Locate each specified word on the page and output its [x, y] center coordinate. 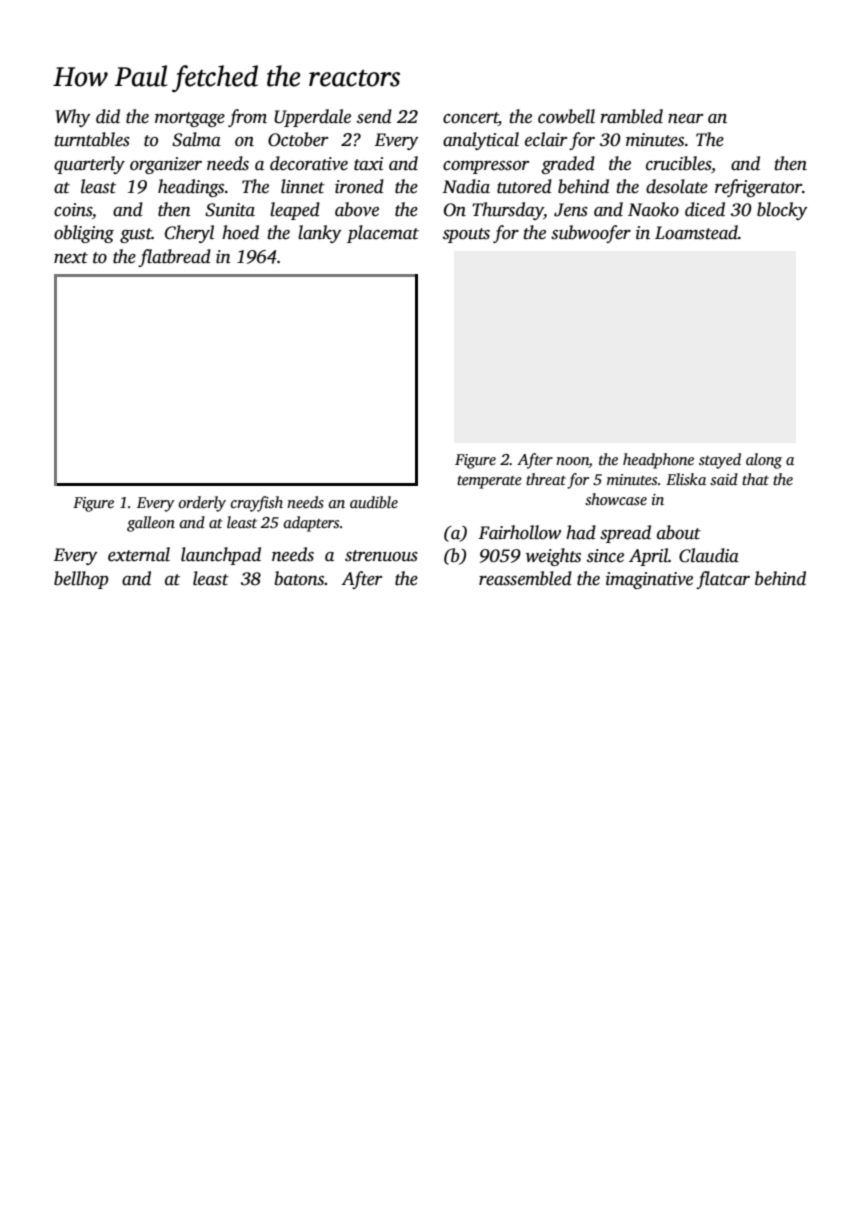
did [108, 116]
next [71, 258]
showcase [616, 499]
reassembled [525, 578]
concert [471, 119]
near [685, 119]
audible [374, 502]
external [139, 554]
